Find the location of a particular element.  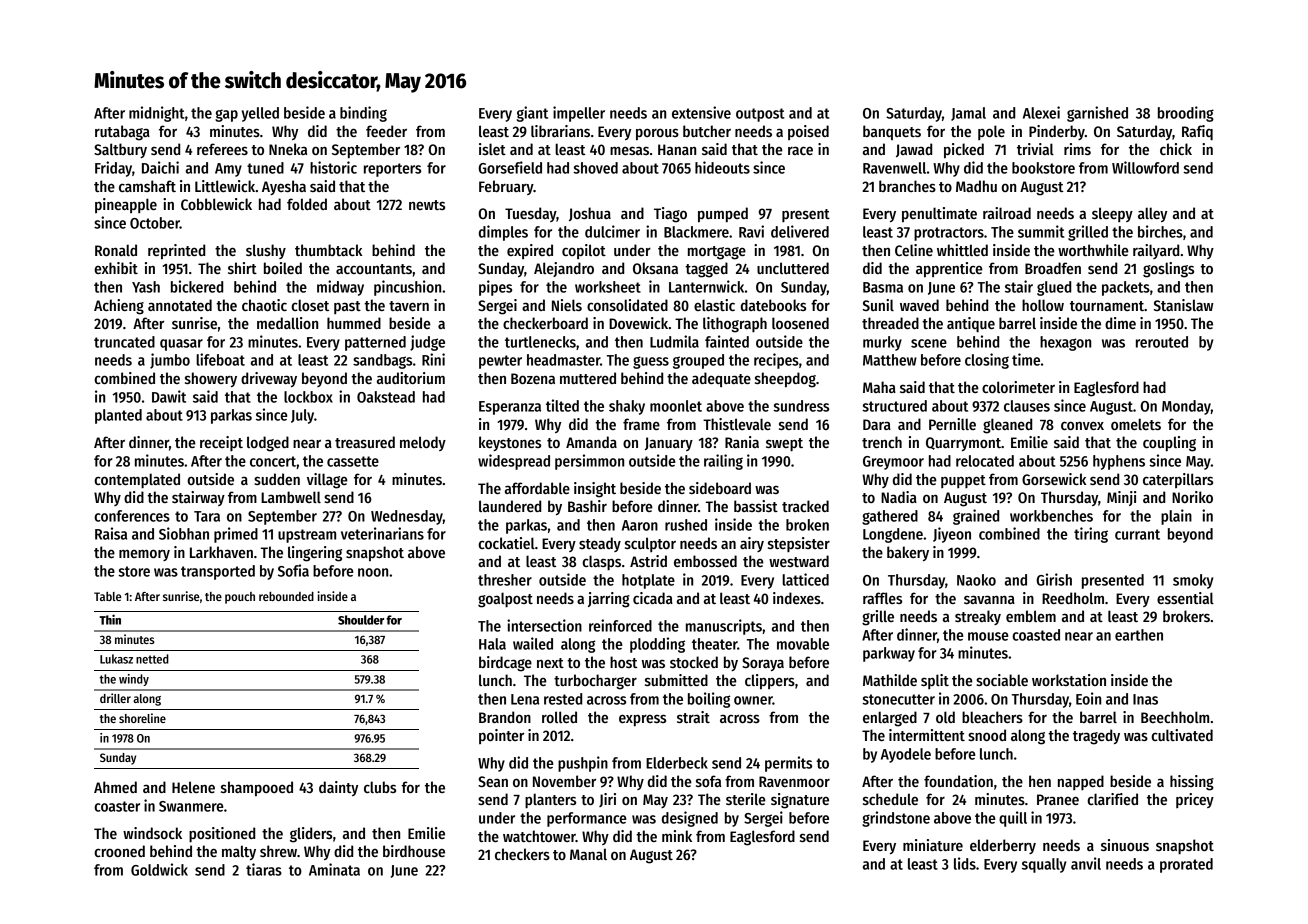

folded is located at coordinates (307, 204).
